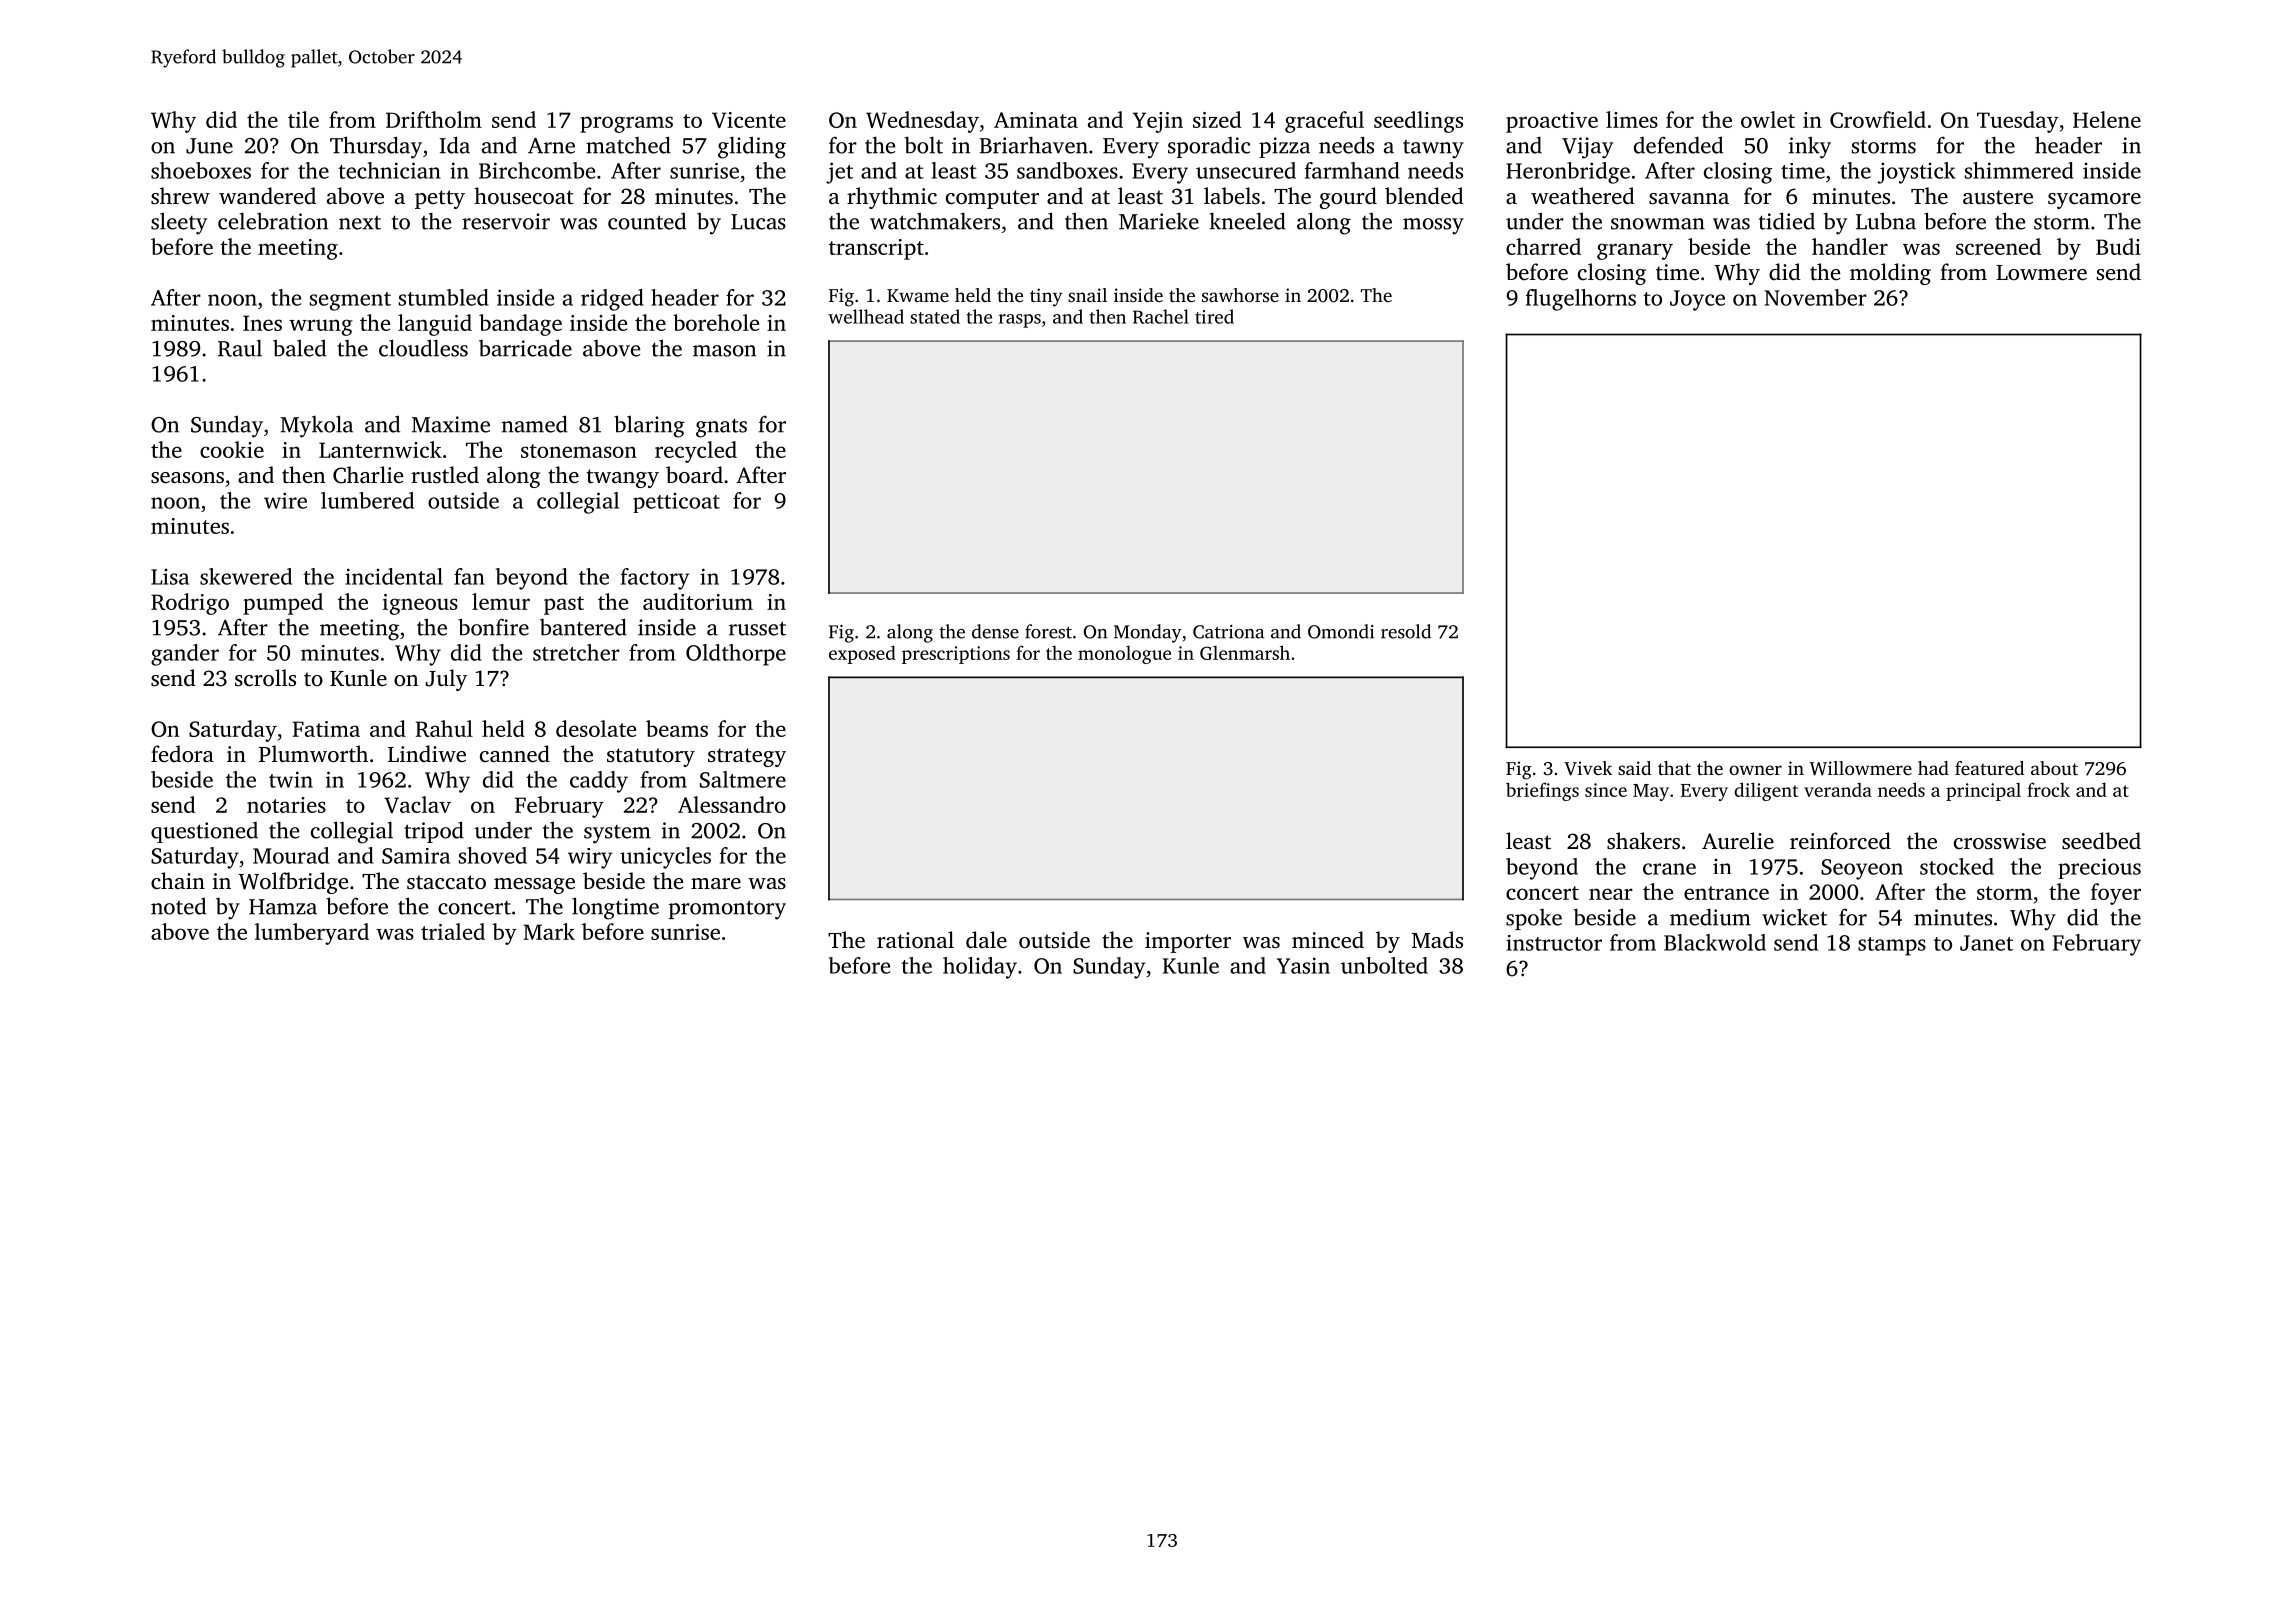 The width and height of the screenshot is (2292, 1620). I want to click on molding, so click(1890, 274).
